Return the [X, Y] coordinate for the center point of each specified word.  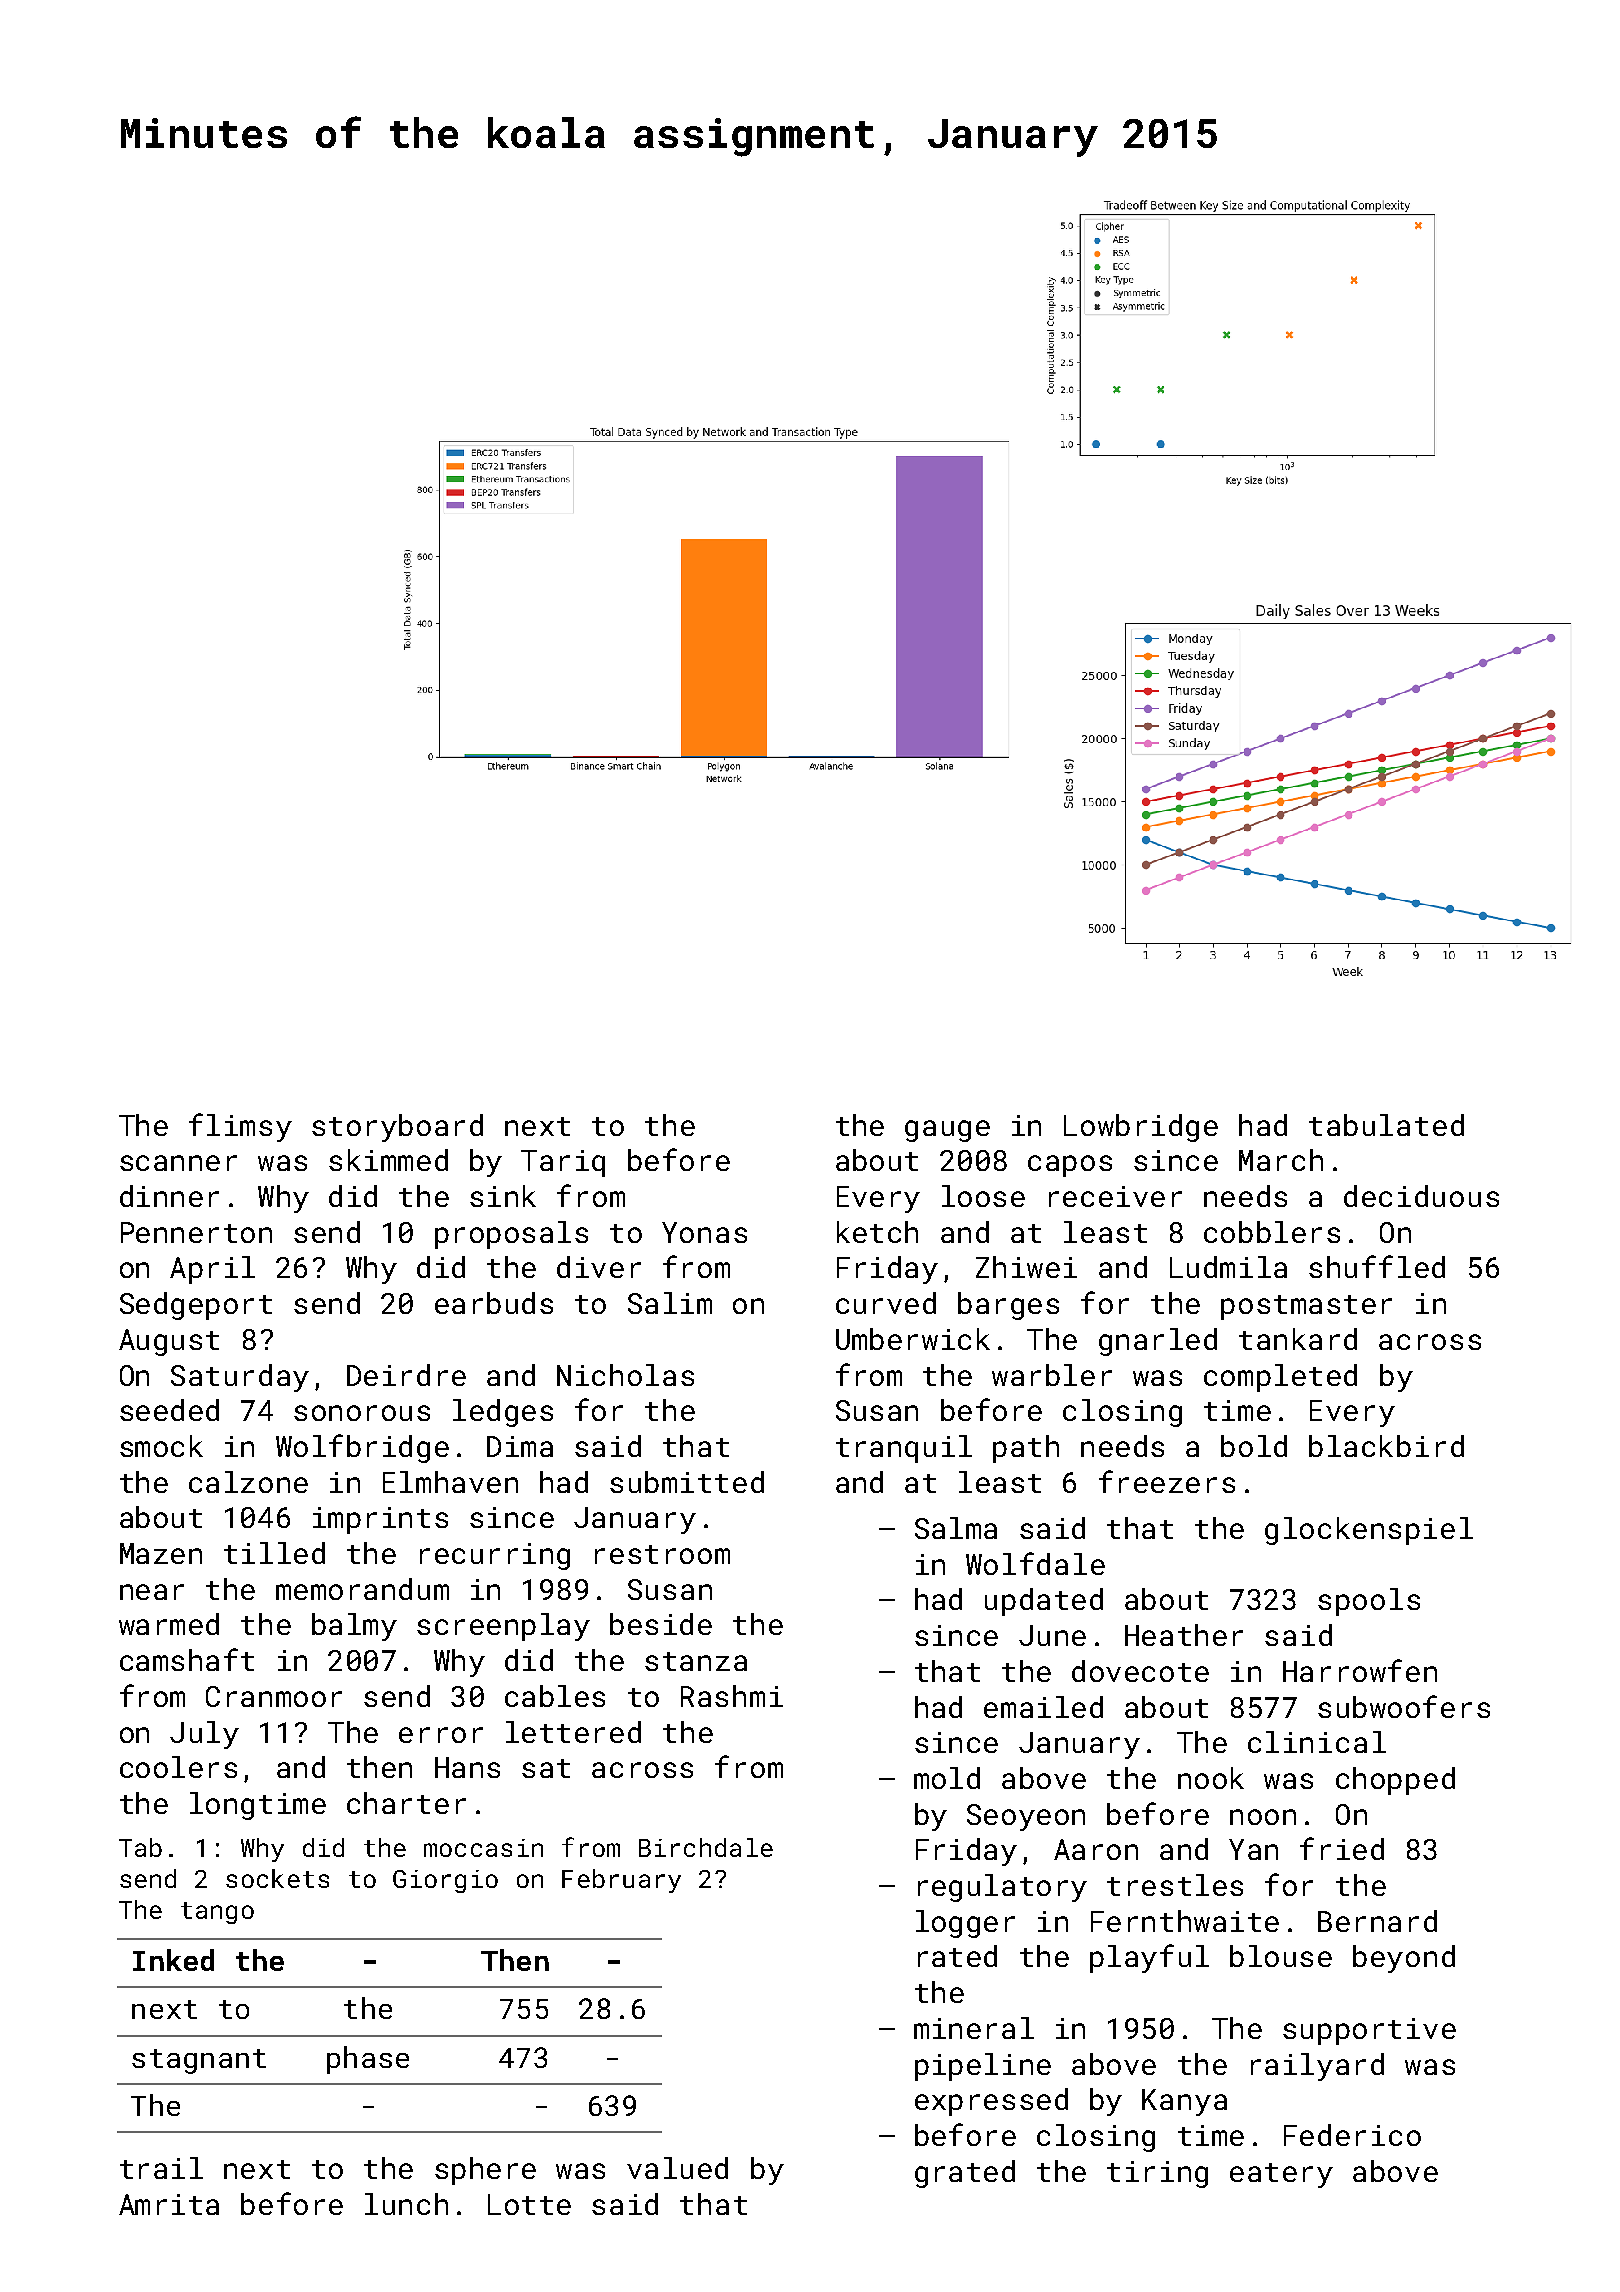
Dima [520, 1446]
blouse [1281, 1956]
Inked [173, 1960]
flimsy [240, 1127]
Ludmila [1228, 1267]
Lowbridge [1141, 1128]
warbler [1052, 1375]
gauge [947, 1131]
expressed [991, 2102]
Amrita [169, 2204]
